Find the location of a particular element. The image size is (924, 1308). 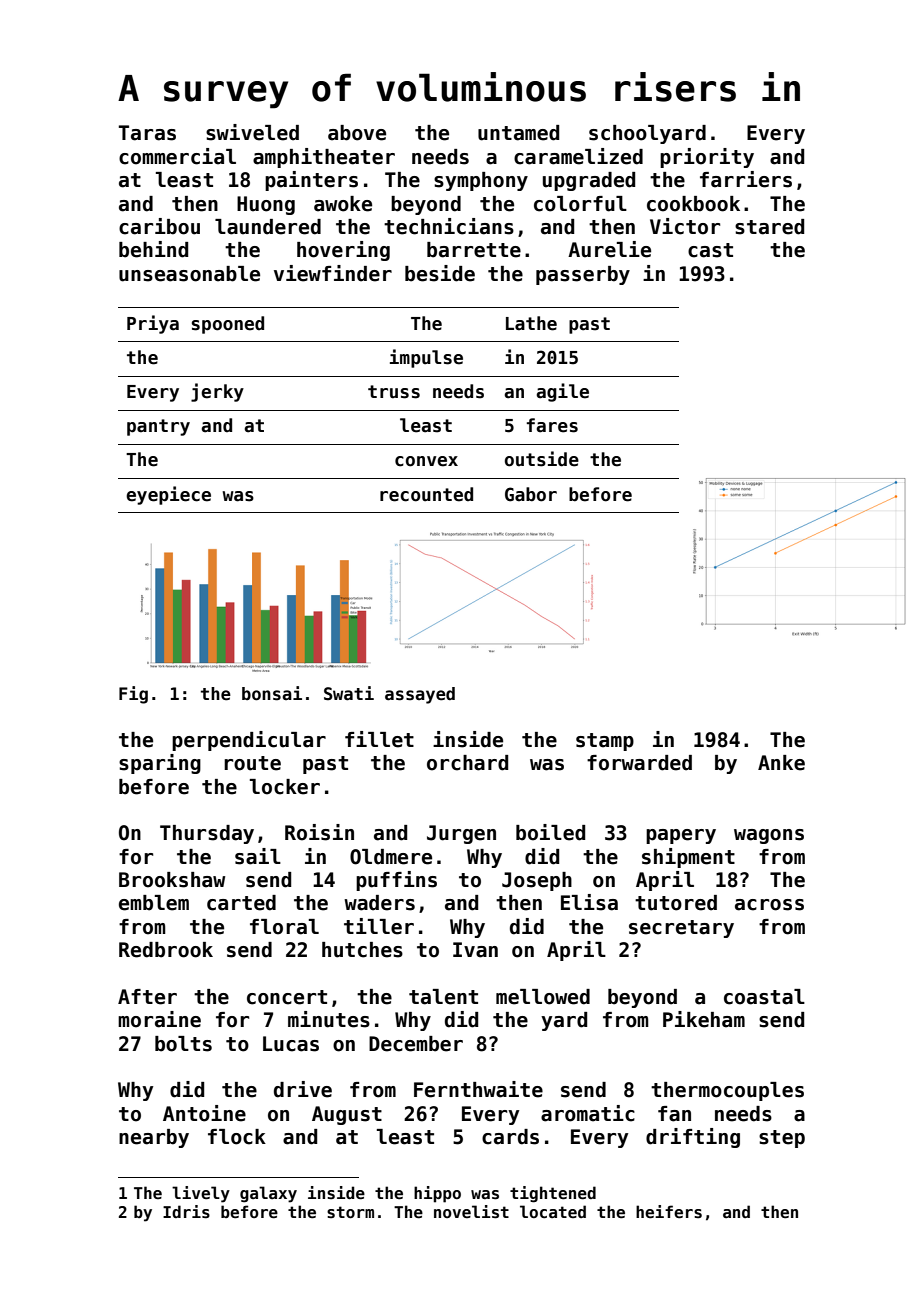

emblem is located at coordinates (154, 903).
